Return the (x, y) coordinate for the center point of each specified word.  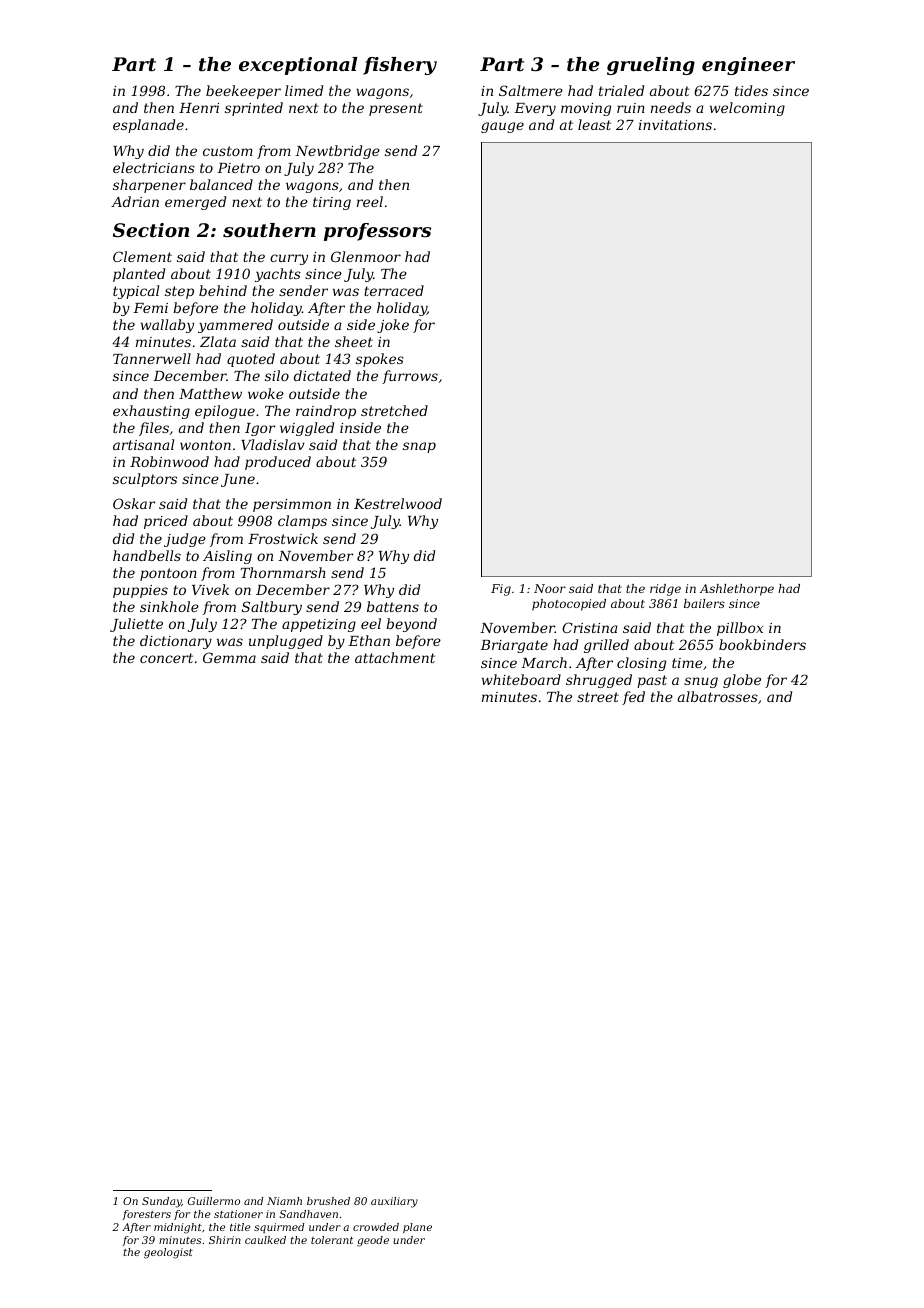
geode (373, 1241)
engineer (748, 66)
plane (417, 1228)
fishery (400, 66)
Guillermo (214, 1201)
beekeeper (243, 92)
